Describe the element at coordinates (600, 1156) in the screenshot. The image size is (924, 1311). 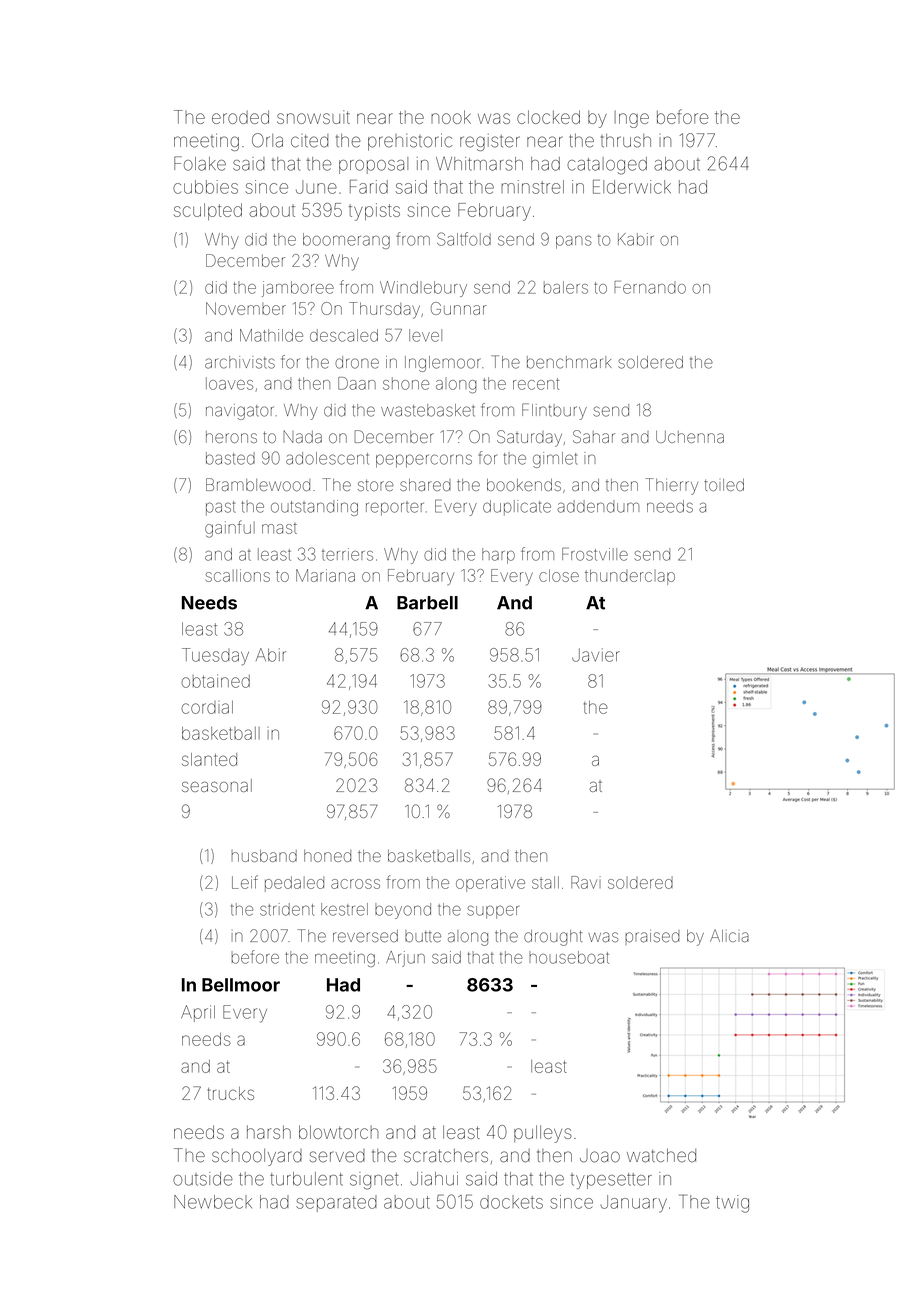
I see `Joao` at that location.
